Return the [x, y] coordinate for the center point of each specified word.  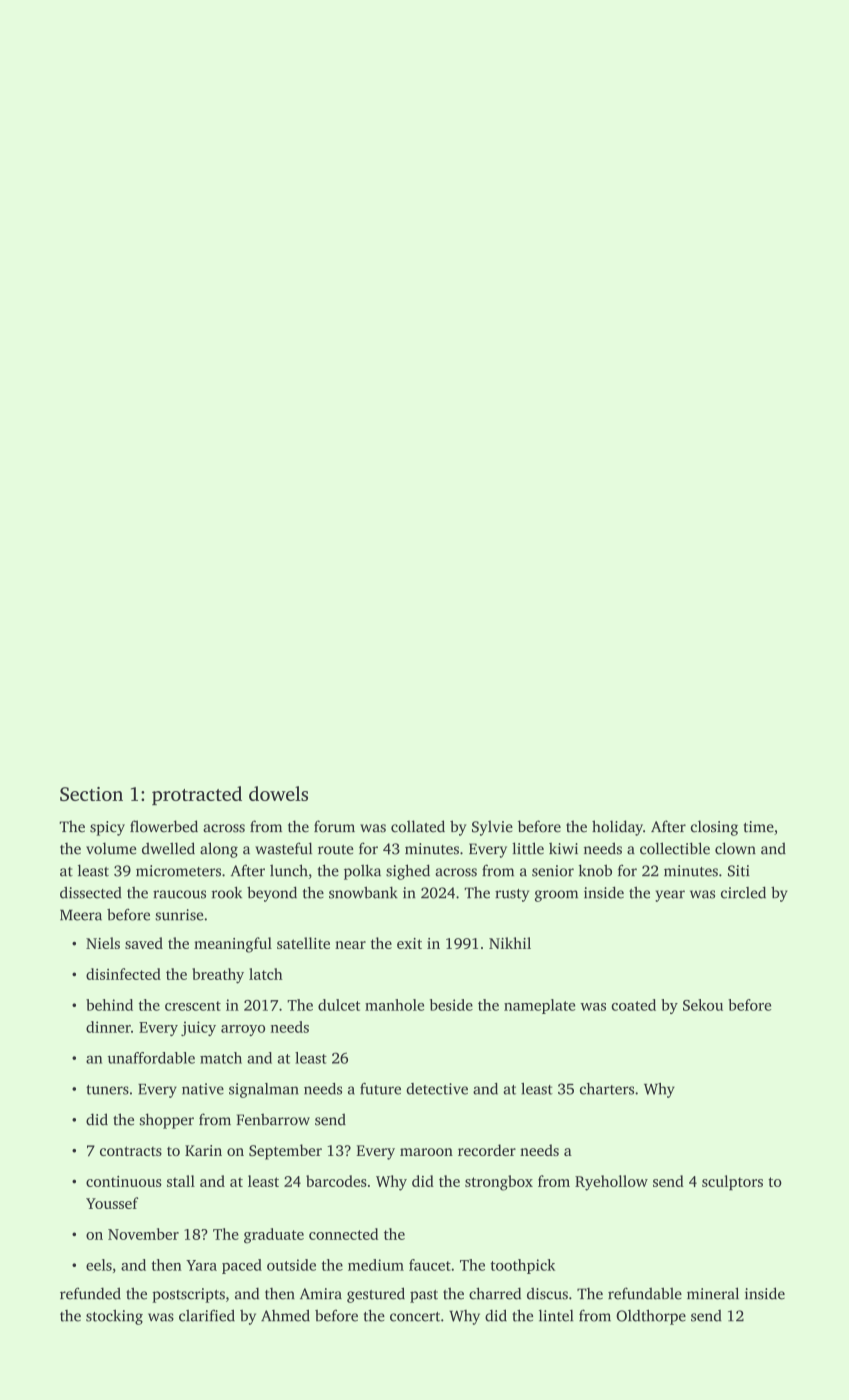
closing [714, 828]
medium [376, 1265]
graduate [274, 1235]
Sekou [703, 1005]
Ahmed [285, 1315]
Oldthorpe [651, 1317]
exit [409, 943]
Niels [103, 943]
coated [633, 1005]
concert [415, 1317]
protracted [197, 795]
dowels [278, 793]
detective [437, 1089]
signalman [264, 1090]
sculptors [732, 1182]
